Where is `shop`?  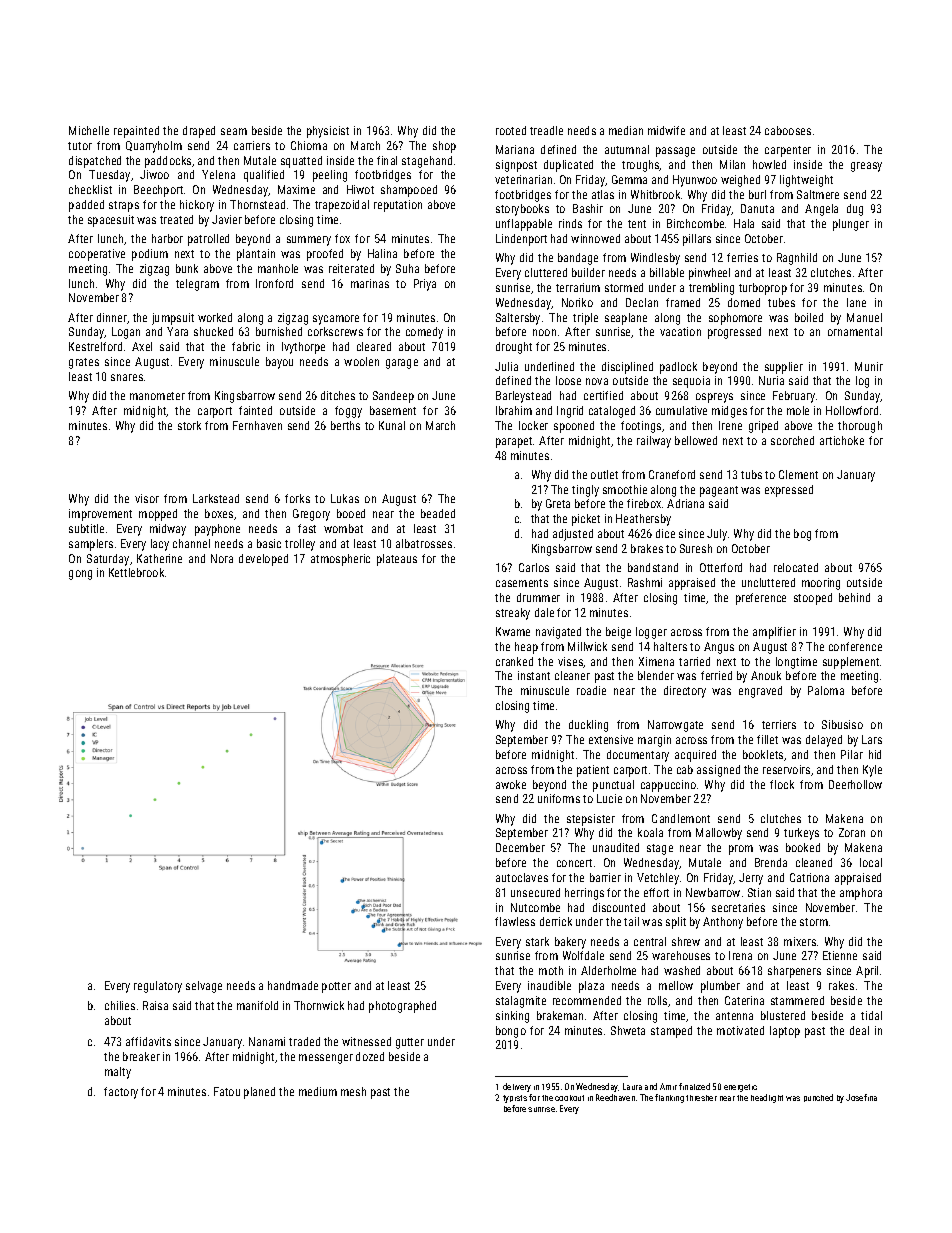 shop is located at coordinates (444, 147).
